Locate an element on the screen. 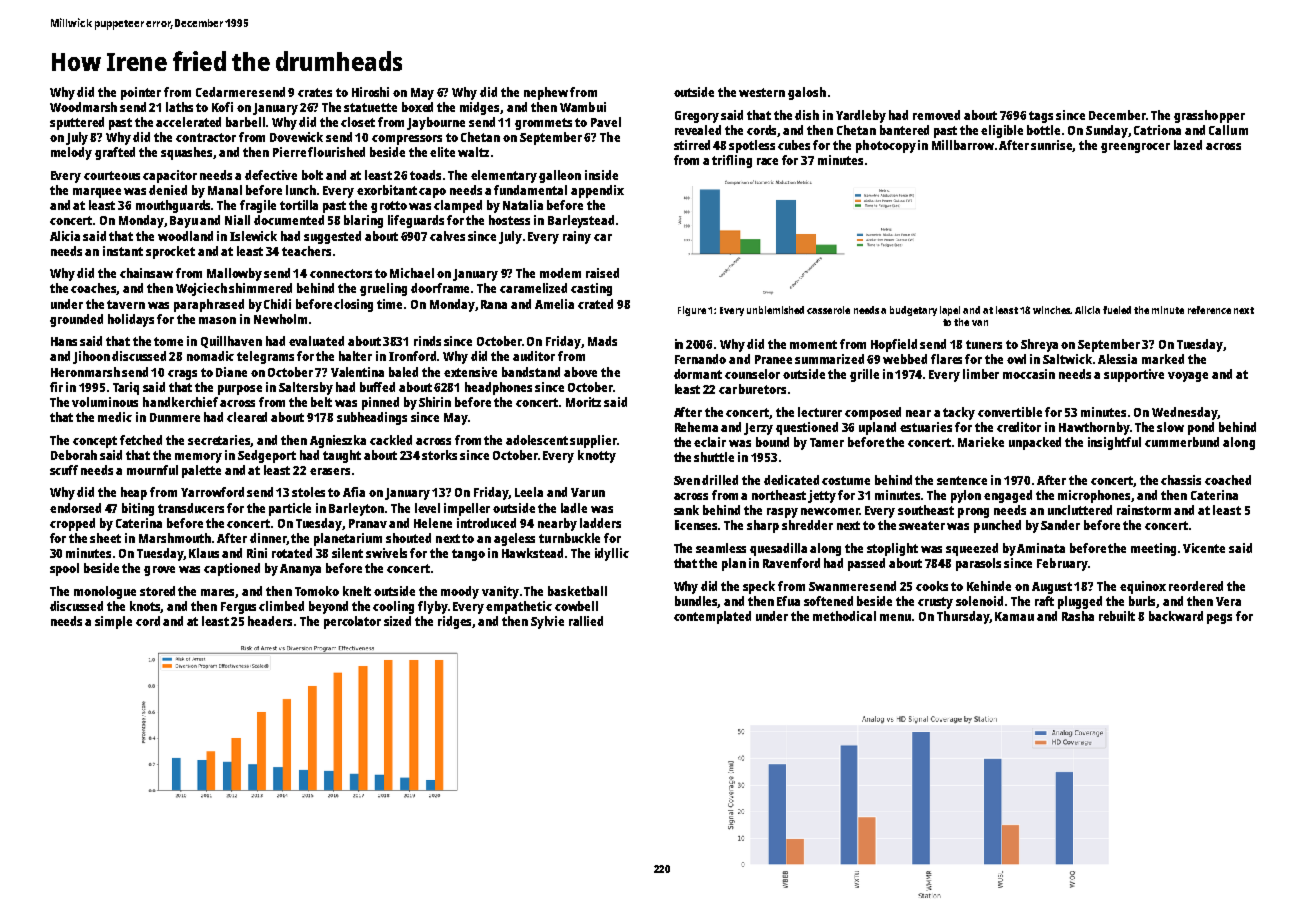  simple is located at coordinates (113, 622).
